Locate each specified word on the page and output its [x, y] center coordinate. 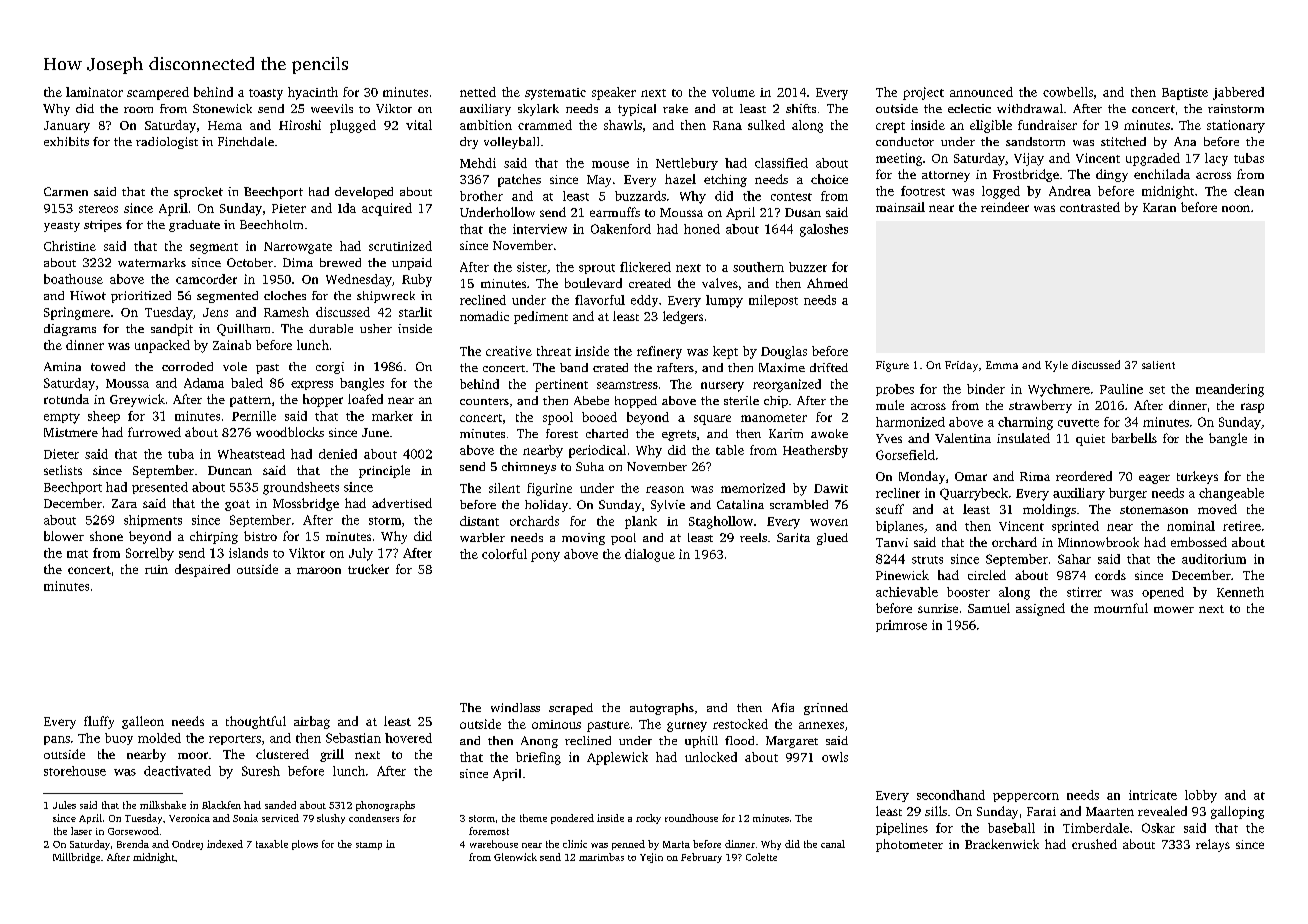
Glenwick [515, 857]
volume [733, 92]
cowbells [1068, 92]
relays [1213, 845]
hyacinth [313, 93]
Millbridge [76, 858]
